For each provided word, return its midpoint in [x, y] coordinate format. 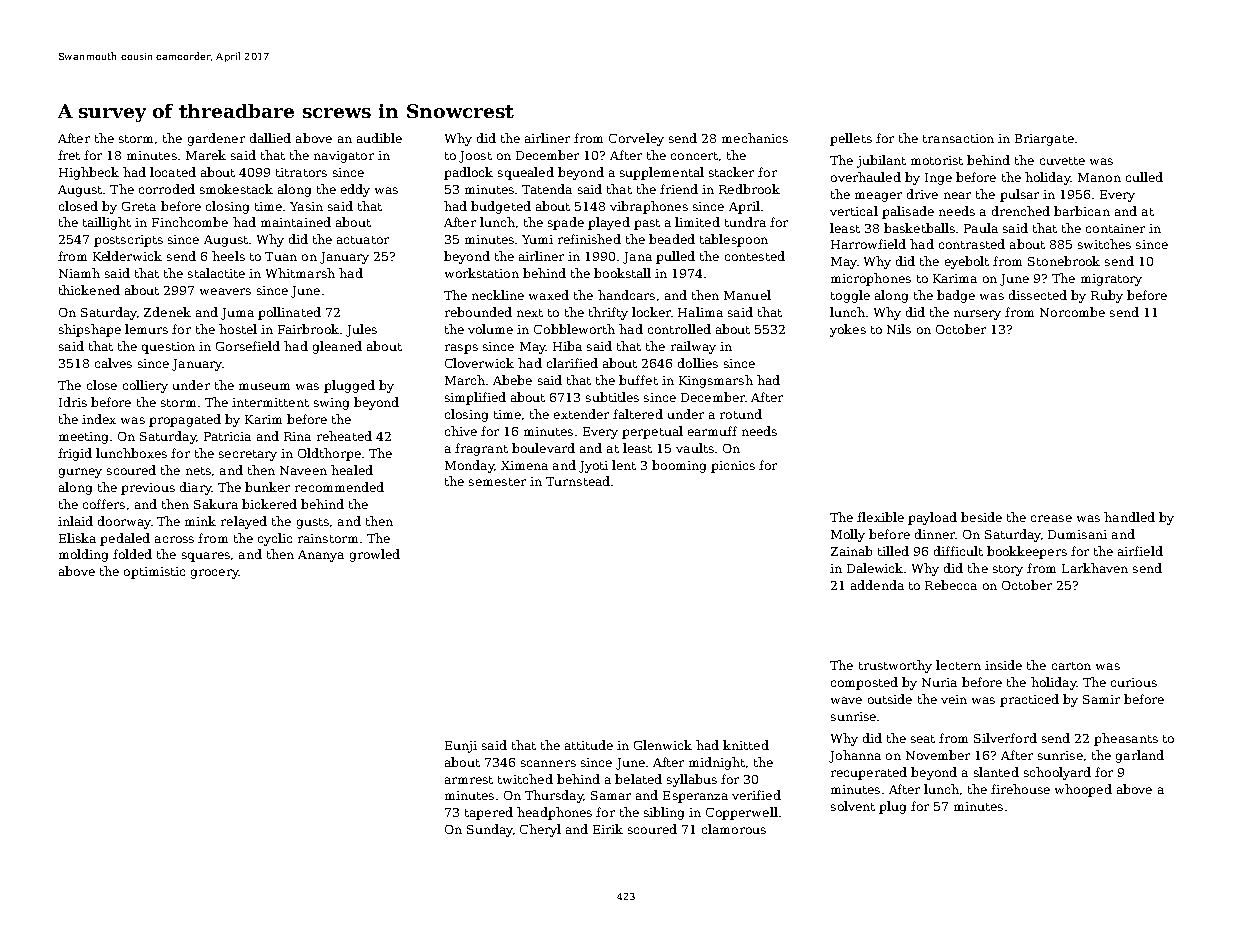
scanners [548, 763]
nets [198, 471]
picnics [733, 467]
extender [581, 414]
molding [83, 555]
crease [1051, 518]
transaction [958, 138]
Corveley [636, 139]
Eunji [461, 747]
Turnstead [578, 481]
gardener [216, 139]
